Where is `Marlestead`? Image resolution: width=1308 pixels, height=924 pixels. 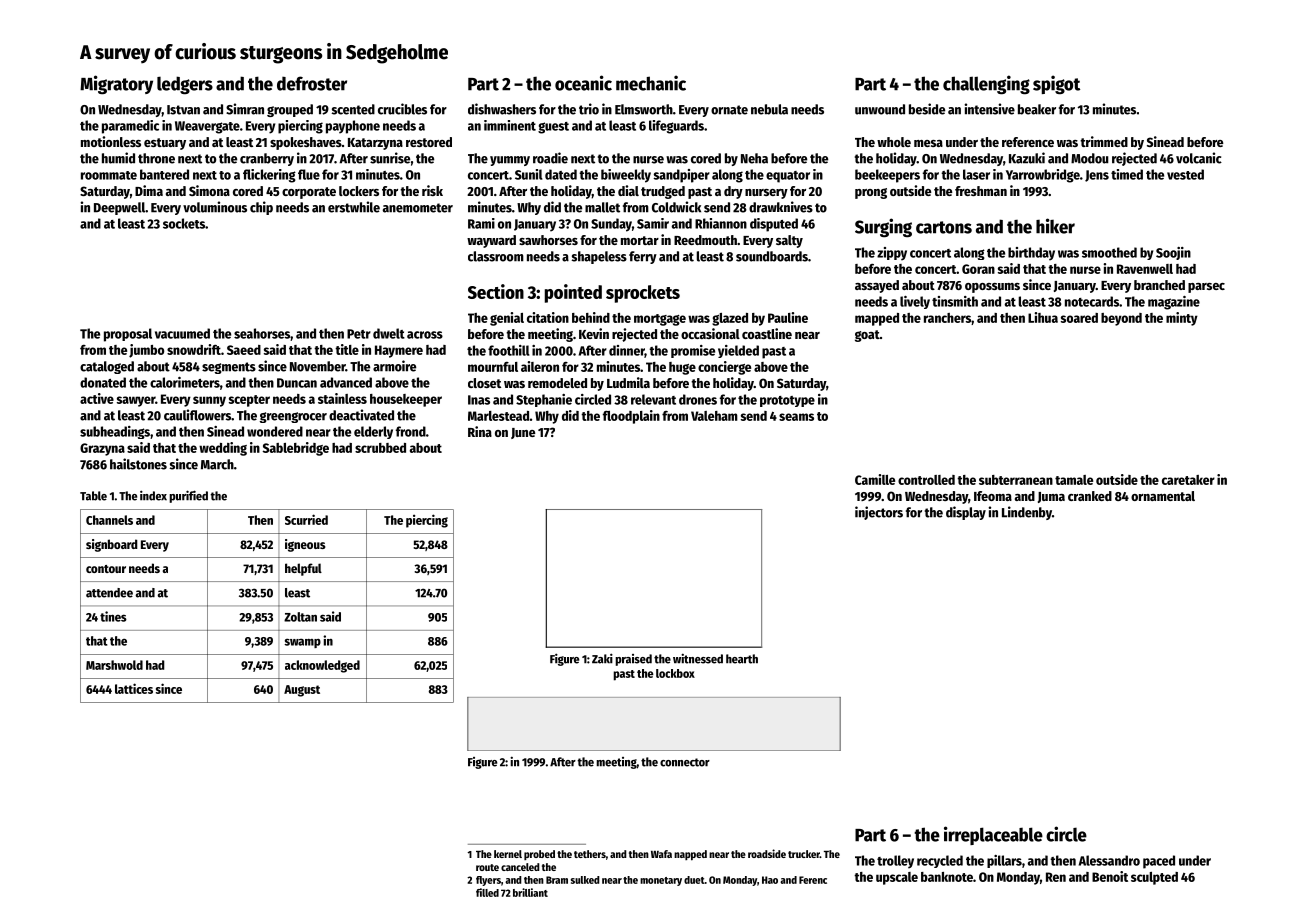 Marlestead is located at coordinates (498, 416).
